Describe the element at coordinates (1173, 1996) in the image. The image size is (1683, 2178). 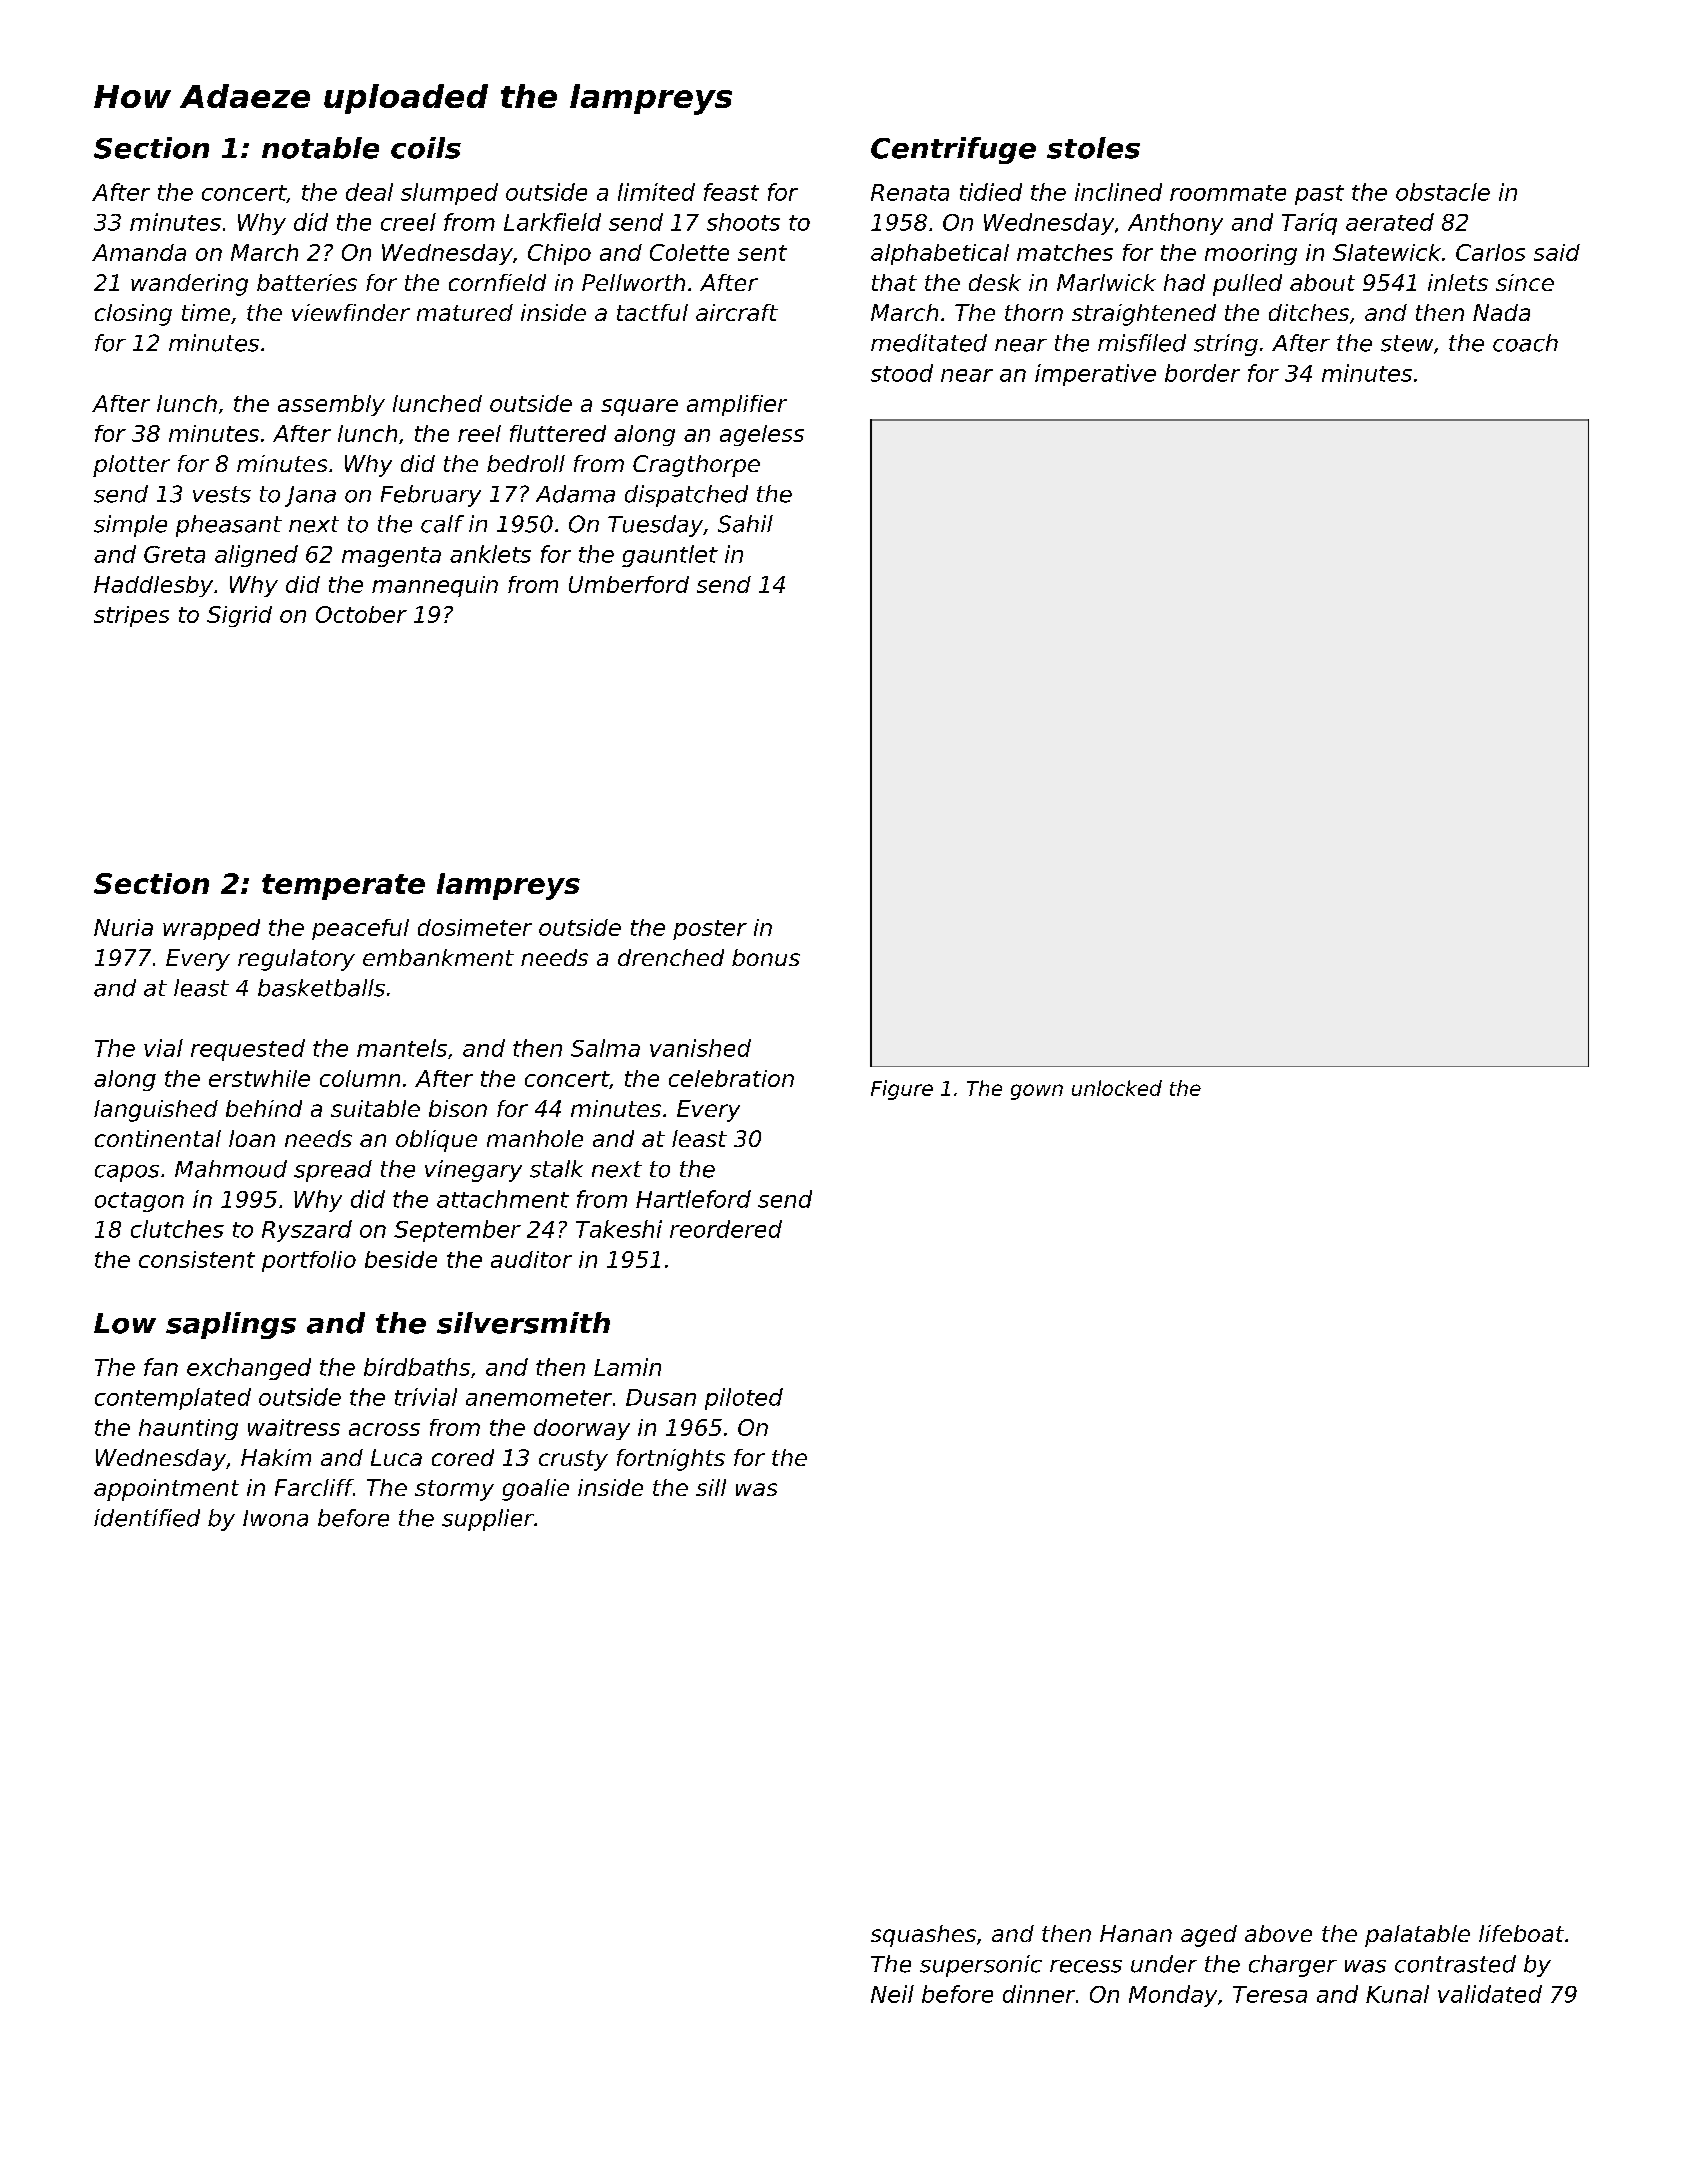
I see `Monday` at that location.
